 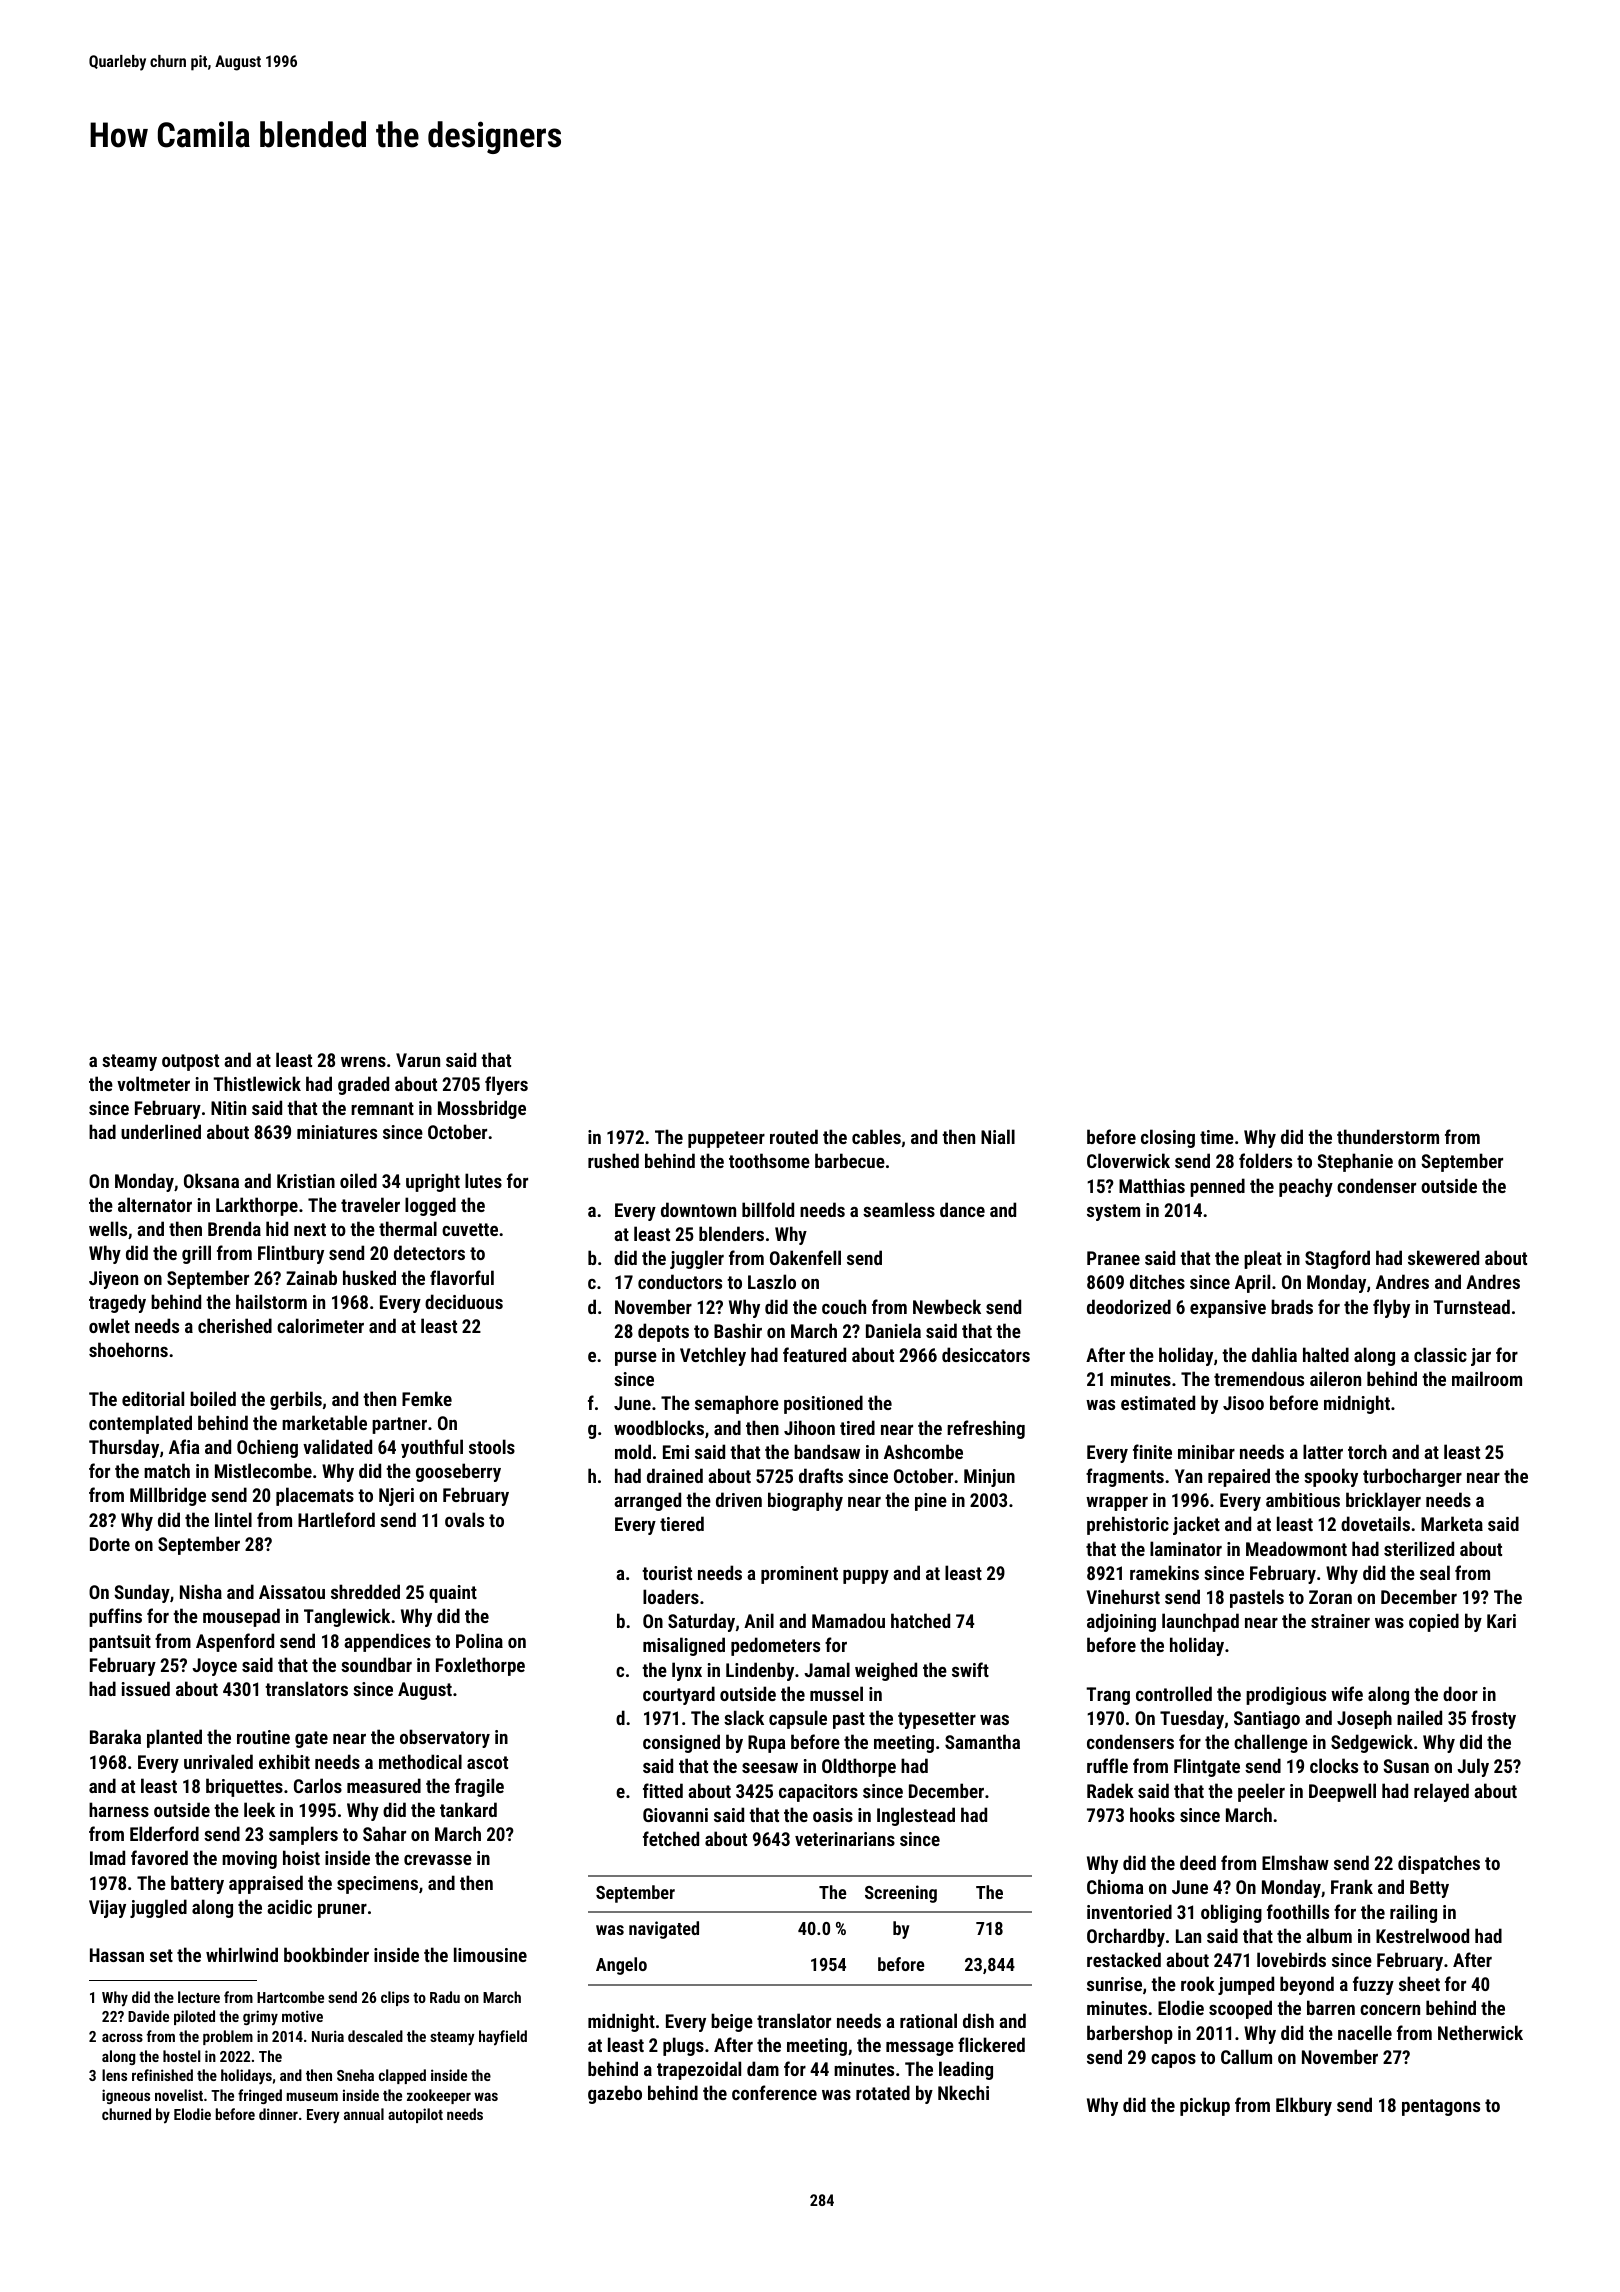 I want to click on Niall, so click(x=998, y=1136).
